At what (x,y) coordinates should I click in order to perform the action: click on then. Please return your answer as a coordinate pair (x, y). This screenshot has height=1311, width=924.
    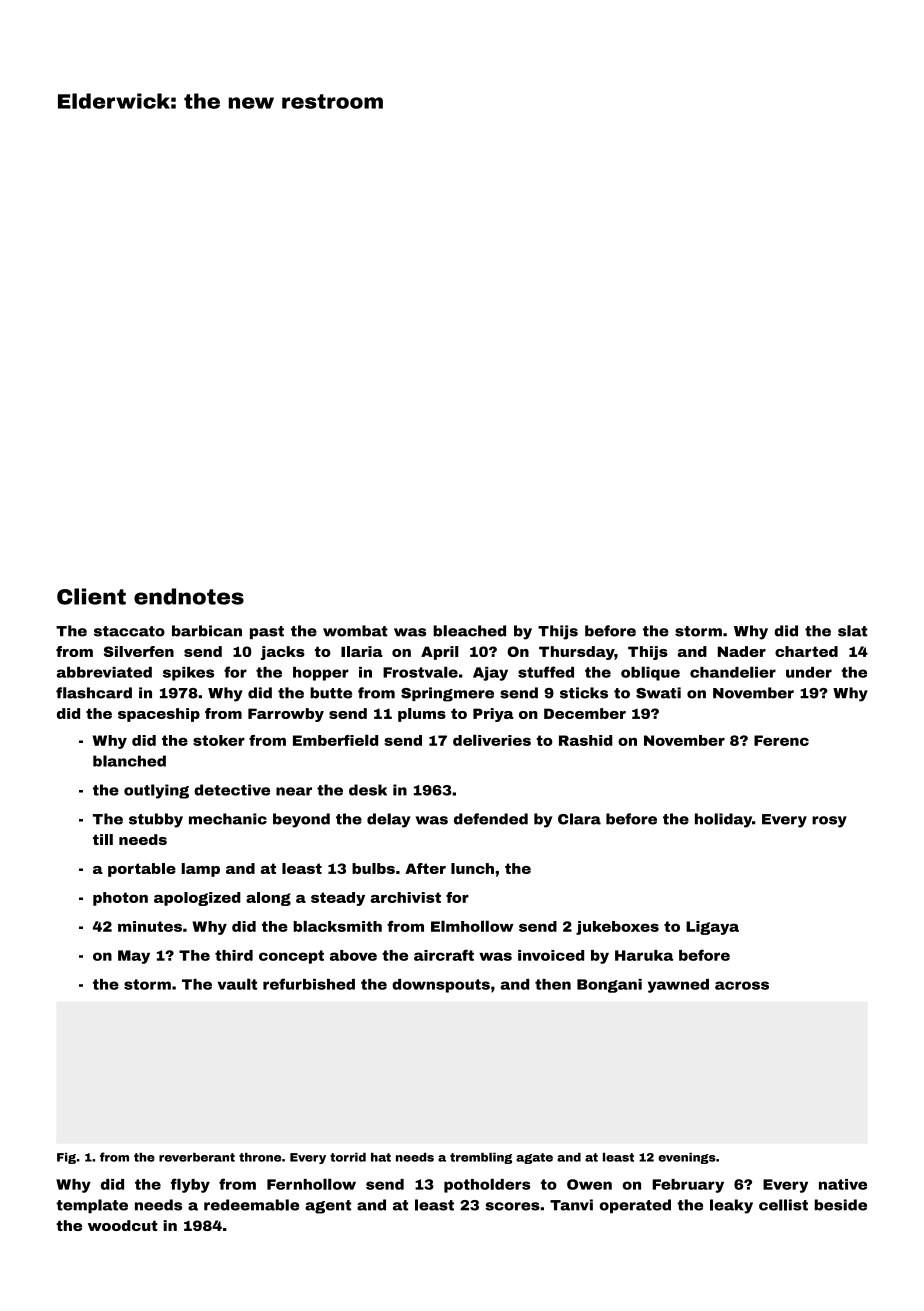
    Looking at the image, I should click on (553, 984).
